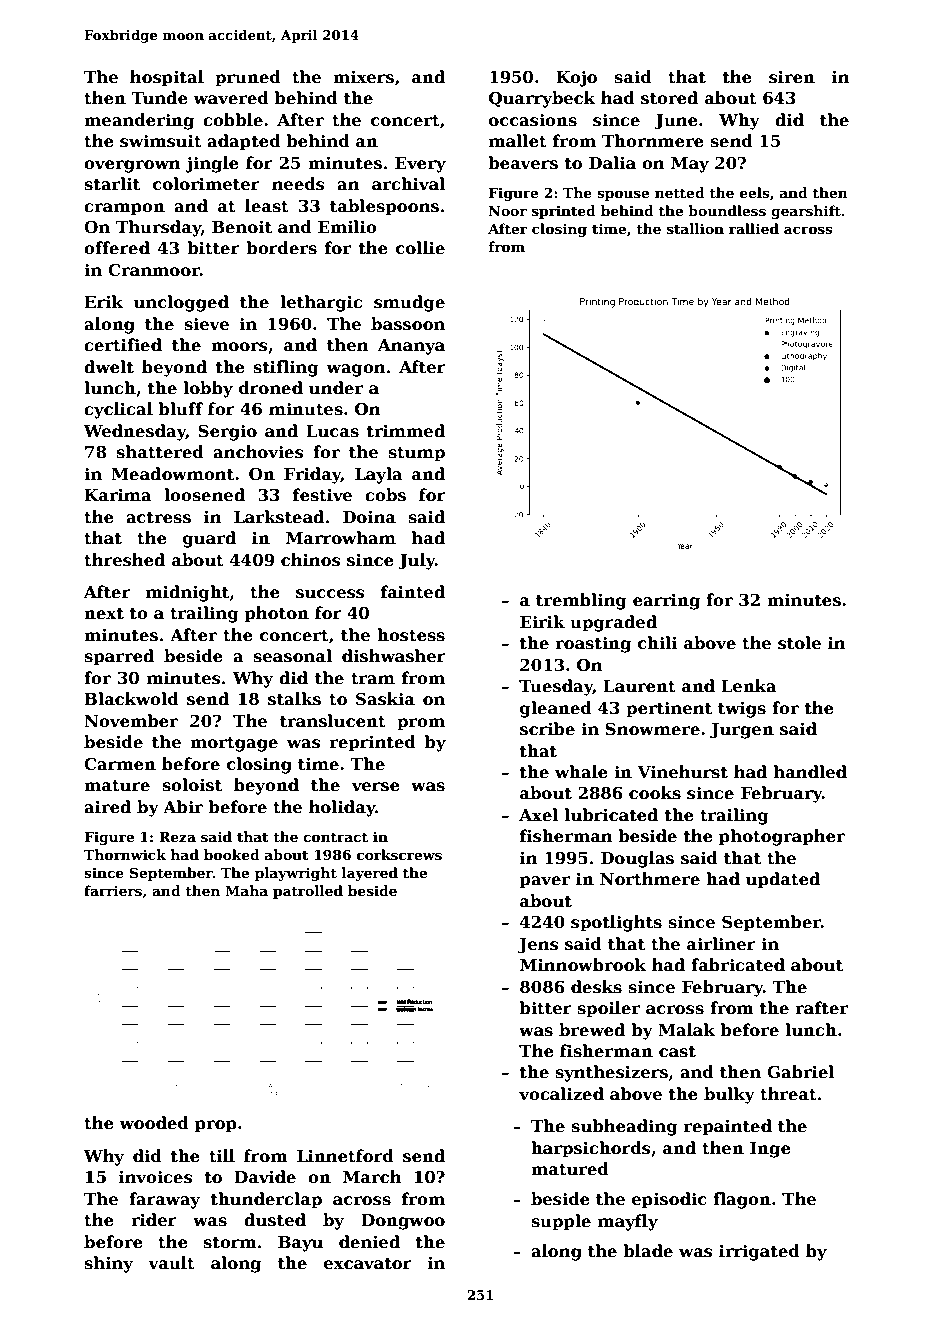  I want to click on faraway, so click(164, 1200).
